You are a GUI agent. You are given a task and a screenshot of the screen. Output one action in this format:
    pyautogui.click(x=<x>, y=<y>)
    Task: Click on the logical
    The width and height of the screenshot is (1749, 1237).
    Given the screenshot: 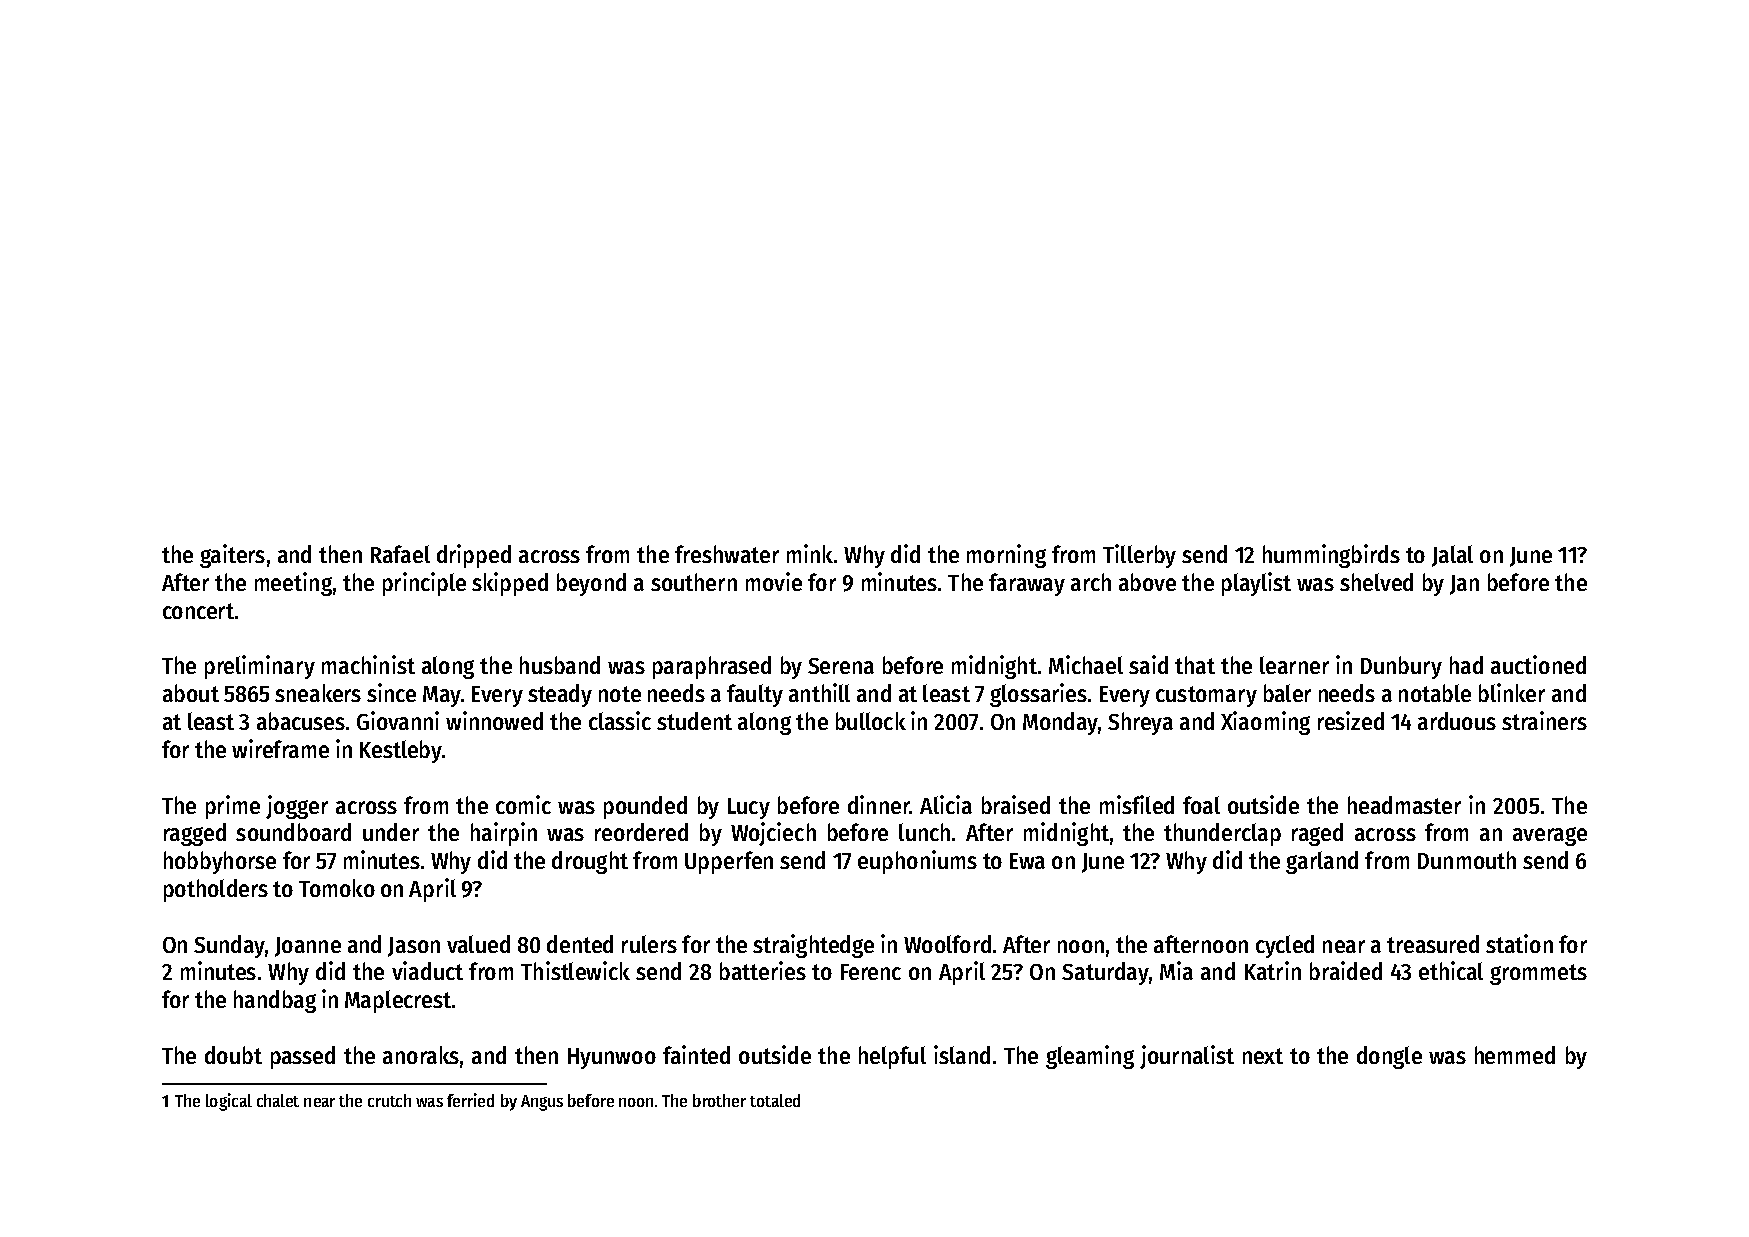 What is the action you would take?
    pyautogui.click(x=229, y=1102)
